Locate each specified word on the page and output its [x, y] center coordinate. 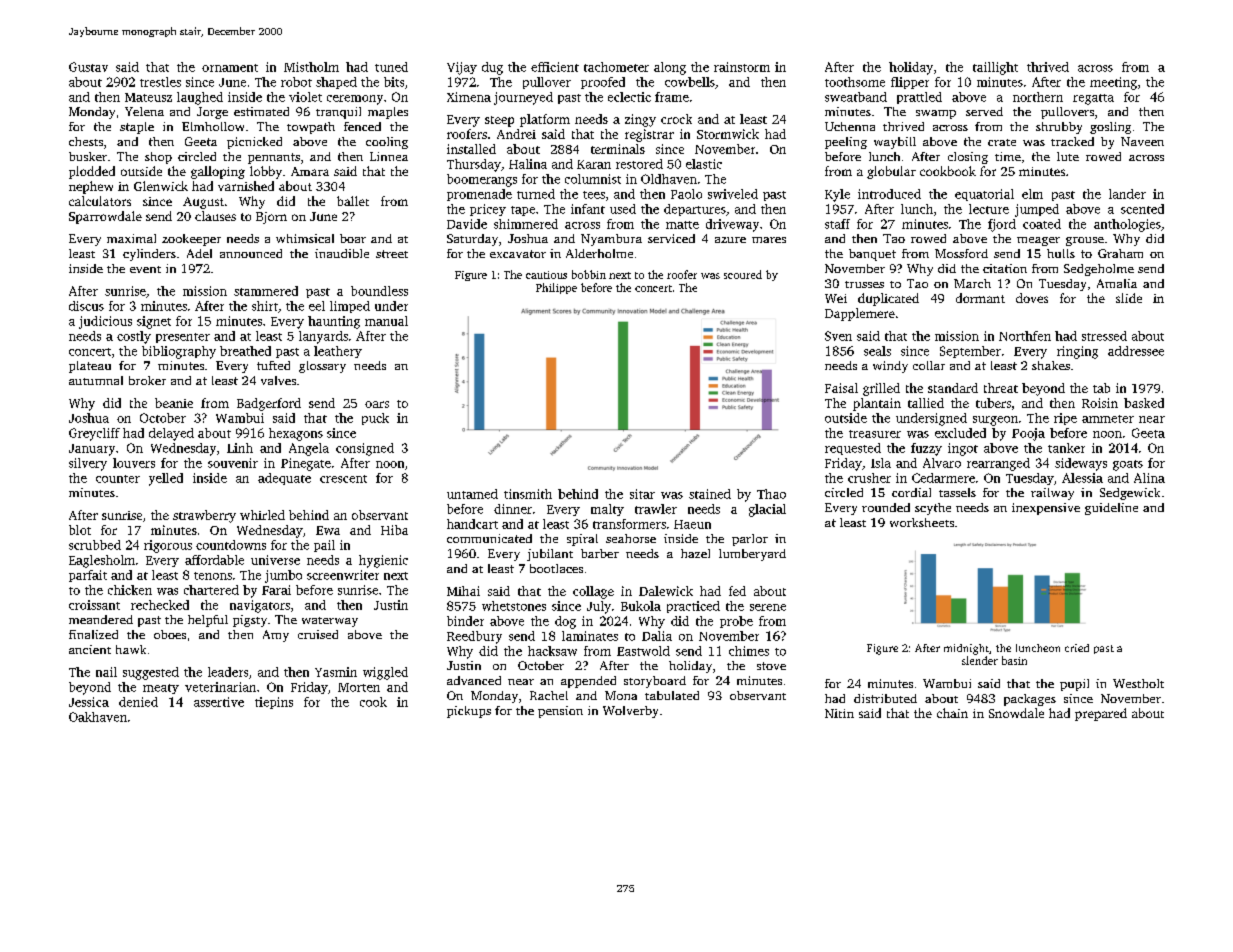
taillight [995, 68]
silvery [88, 464]
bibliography [179, 352]
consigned [365, 449]
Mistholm [311, 67]
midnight [966, 649]
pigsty [250, 621]
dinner [513, 509]
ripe [1065, 419]
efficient [555, 67]
